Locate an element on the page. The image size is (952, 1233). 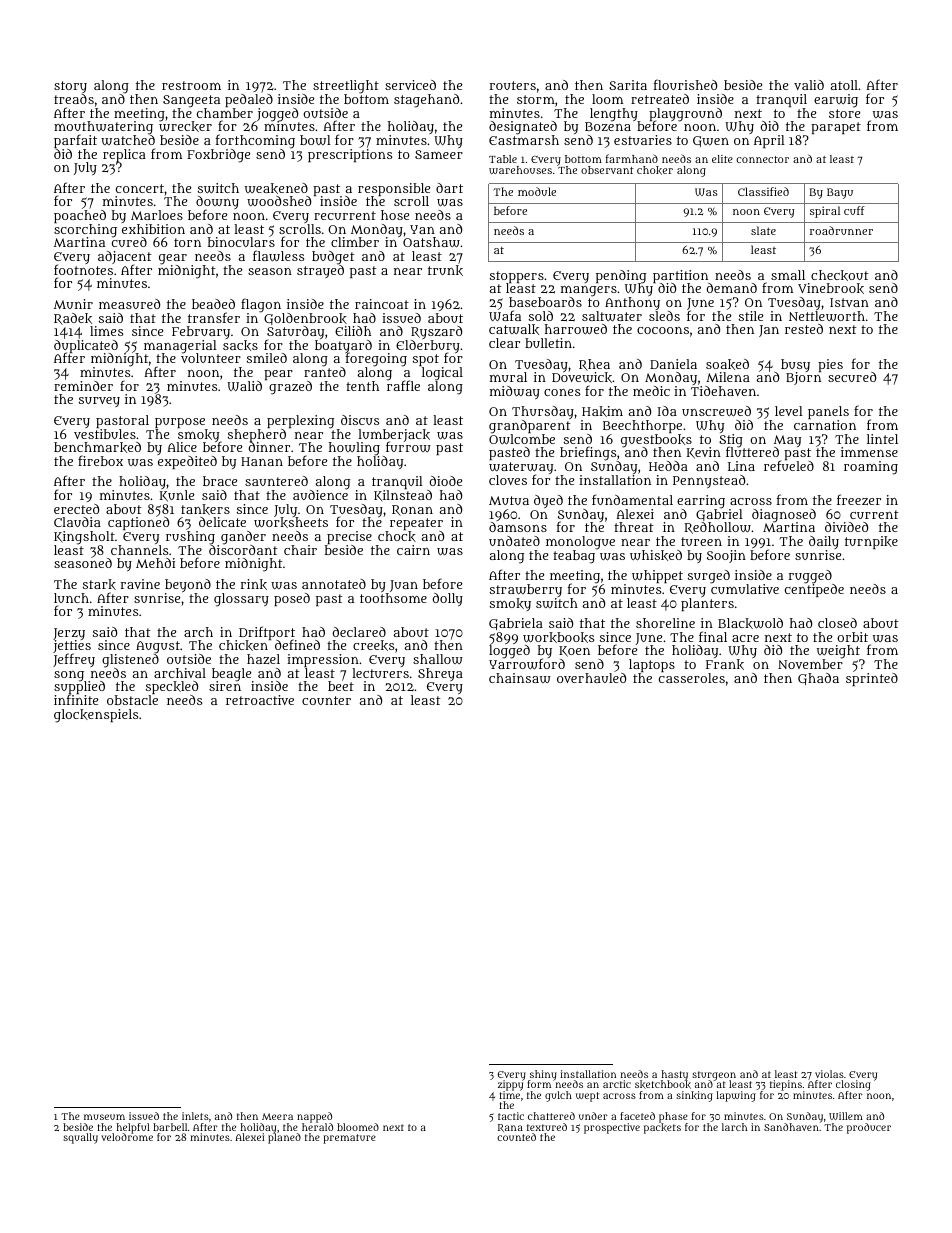
museum is located at coordinates (104, 1117).
